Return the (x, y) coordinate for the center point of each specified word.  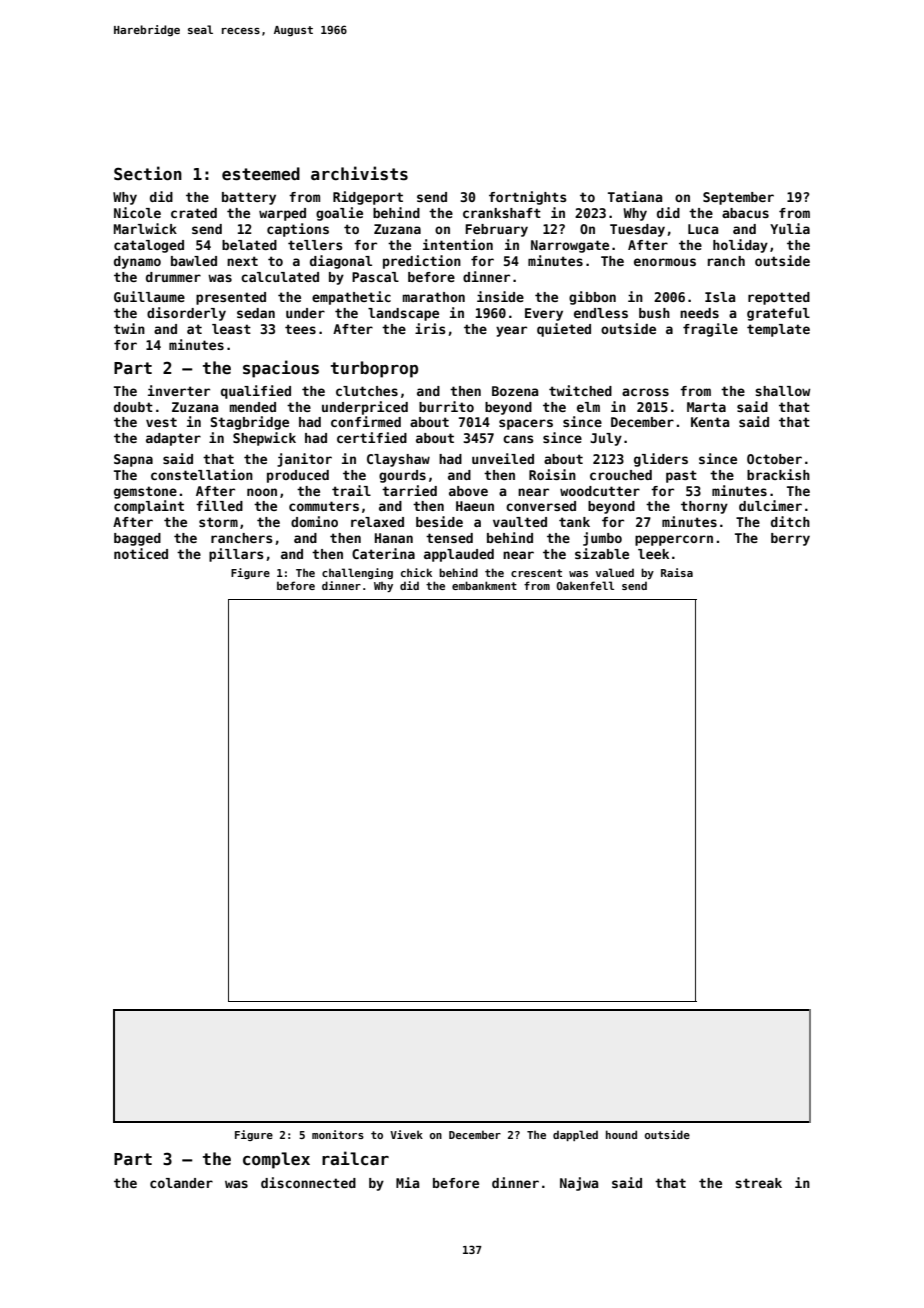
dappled (575, 1135)
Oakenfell (585, 585)
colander (181, 1183)
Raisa (677, 572)
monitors (338, 1134)
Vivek (406, 1134)
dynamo (137, 262)
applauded (459, 555)
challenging (357, 573)
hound (621, 1134)
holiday (740, 246)
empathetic (351, 298)
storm (218, 522)
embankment (484, 585)
